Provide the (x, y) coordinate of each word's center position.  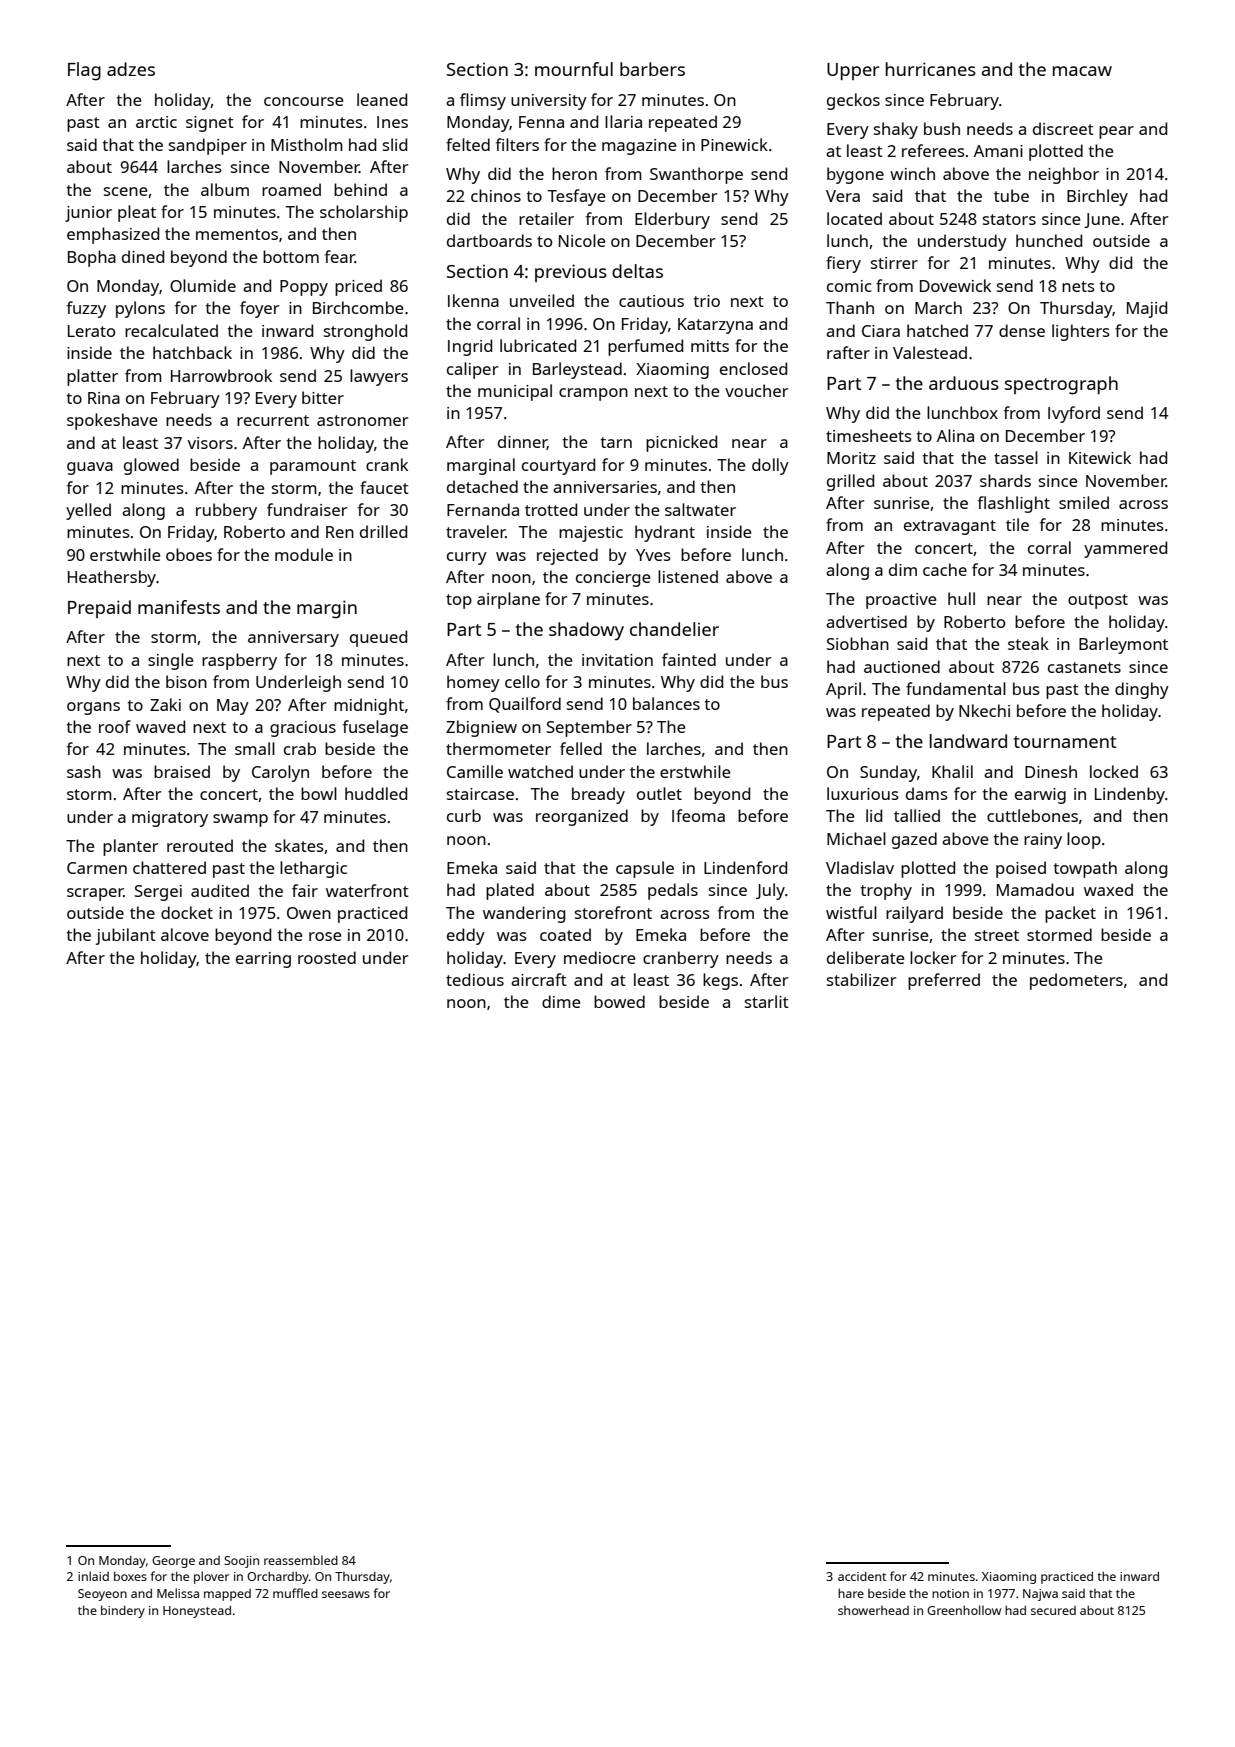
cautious (651, 301)
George (173, 1562)
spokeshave (112, 421)
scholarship (364, 213)
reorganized (582, 817)
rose (325, 936)
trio (706, 301)
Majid (1147, 309)
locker (933, 957)
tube (1011, 195)
